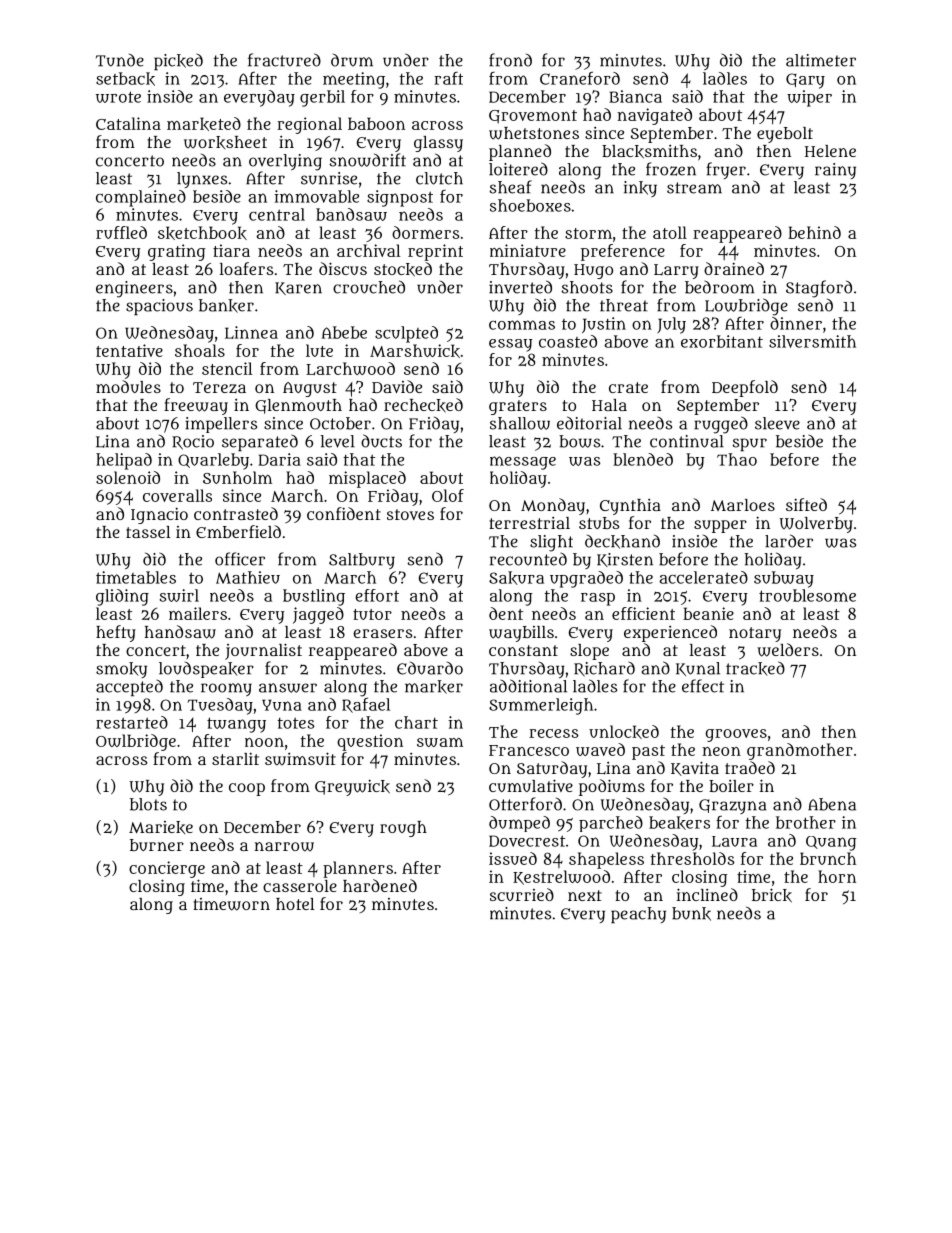  I want to click on hardened, so click(380, 885).
